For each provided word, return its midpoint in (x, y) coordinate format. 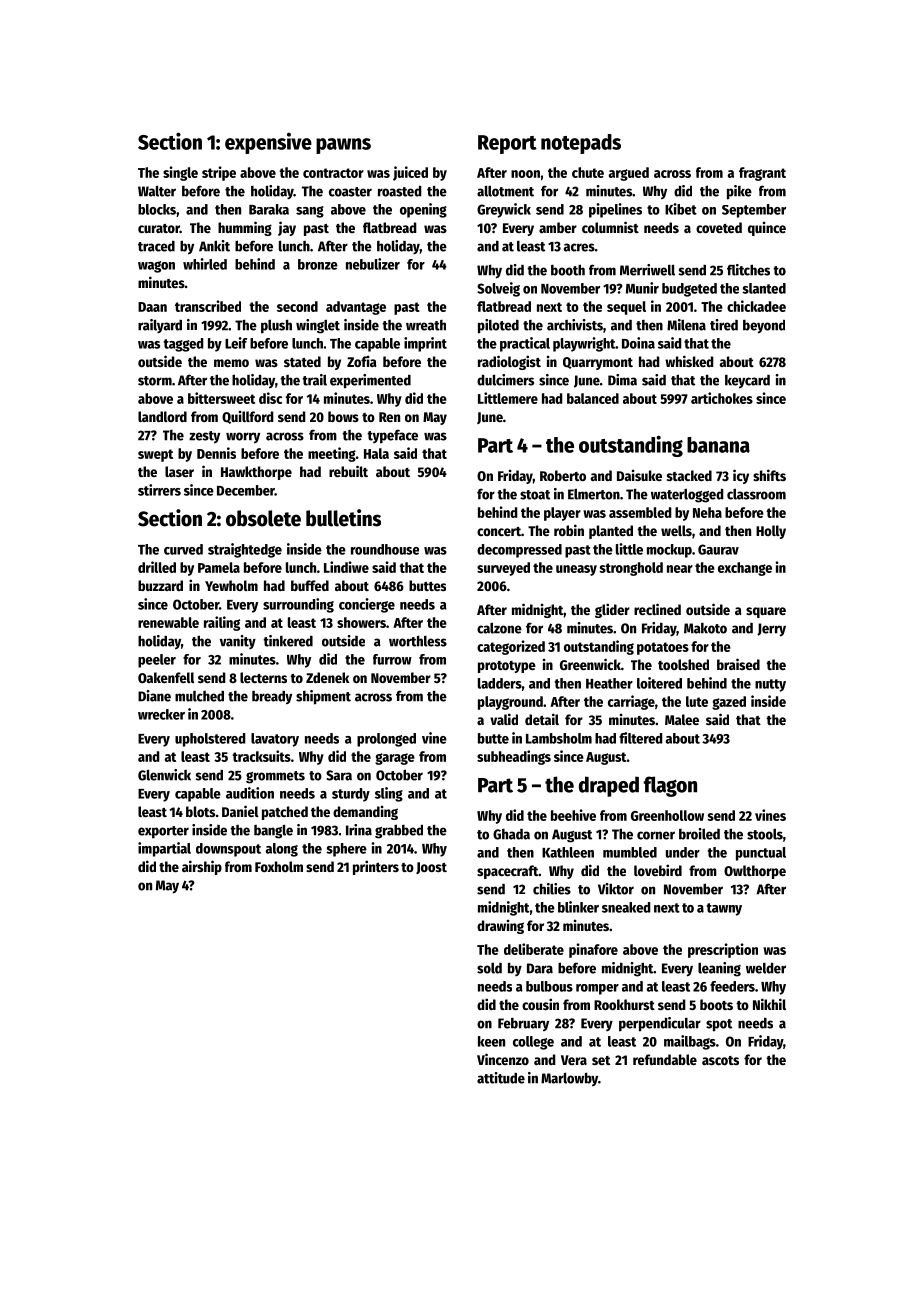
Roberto (563, 475)
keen (491, 1041)
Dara (540, 968)
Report (507, 144)
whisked (689, 361)
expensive (268, 143)
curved (183, 549)
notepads (581, 144)
